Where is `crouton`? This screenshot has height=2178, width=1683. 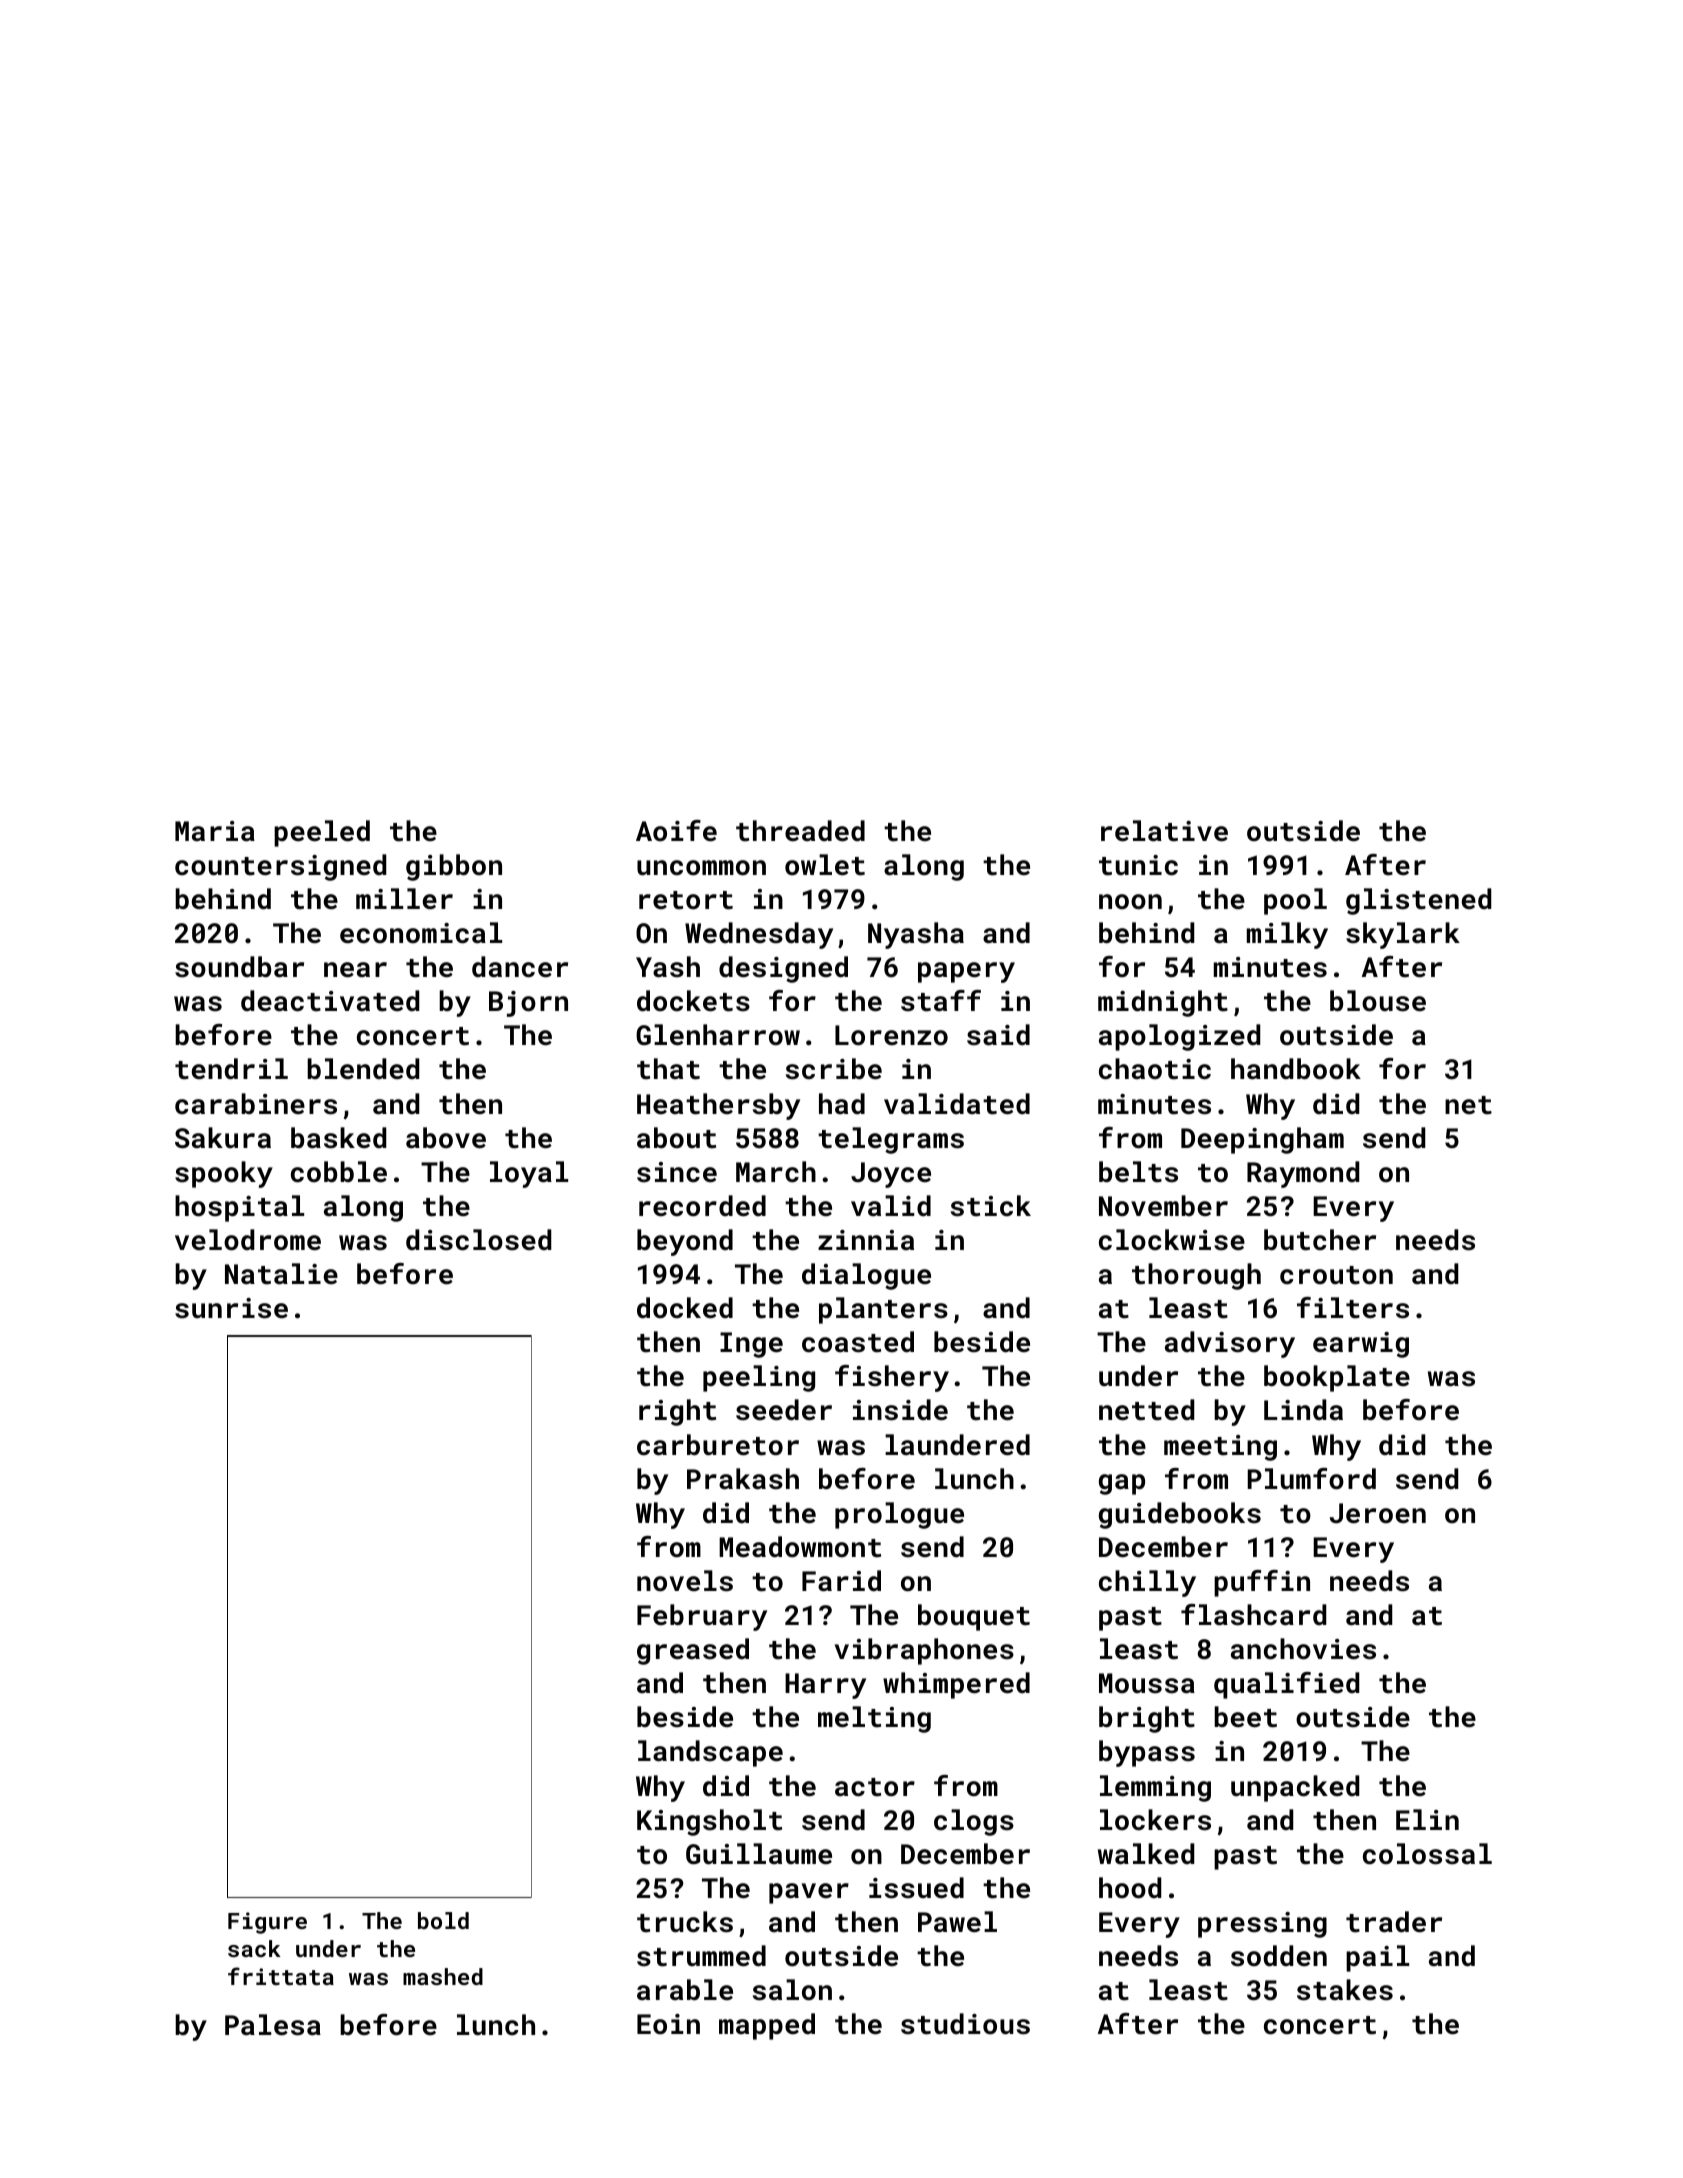 crouton is located at coordinates (1336, 1275).
